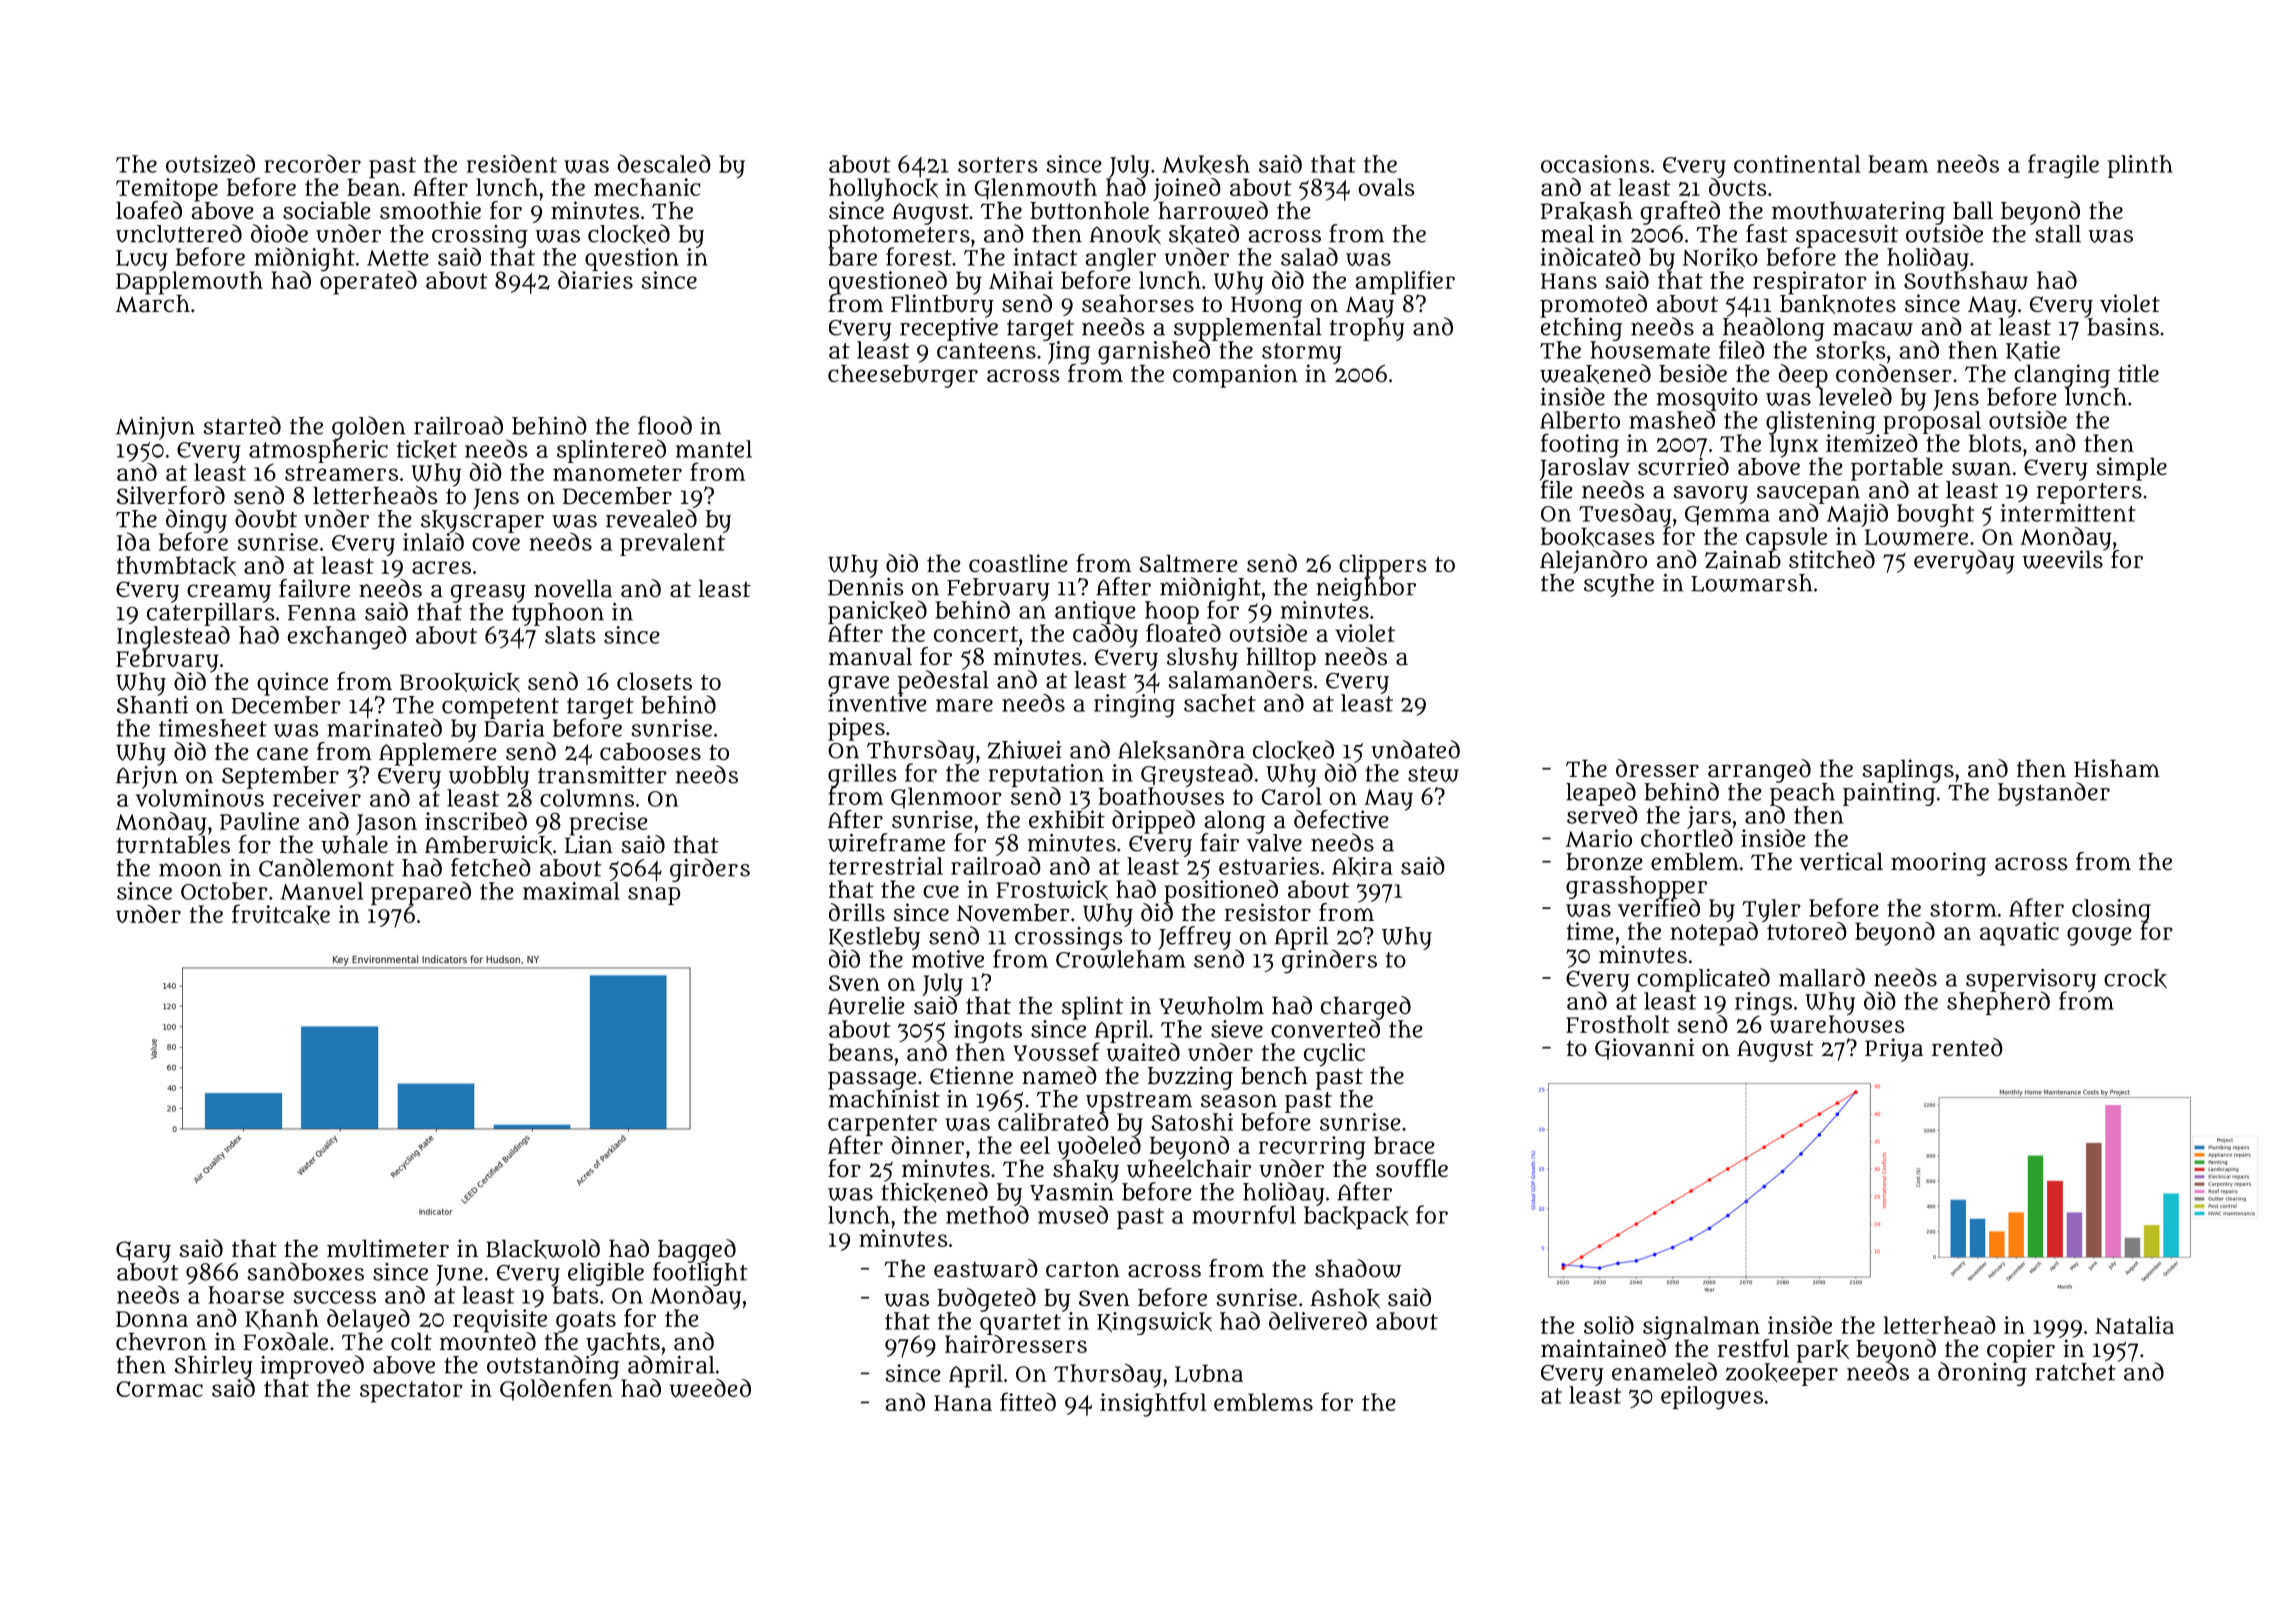 The image size is (2292, 1620). I want to click on arranged, so click(1759, 770).
